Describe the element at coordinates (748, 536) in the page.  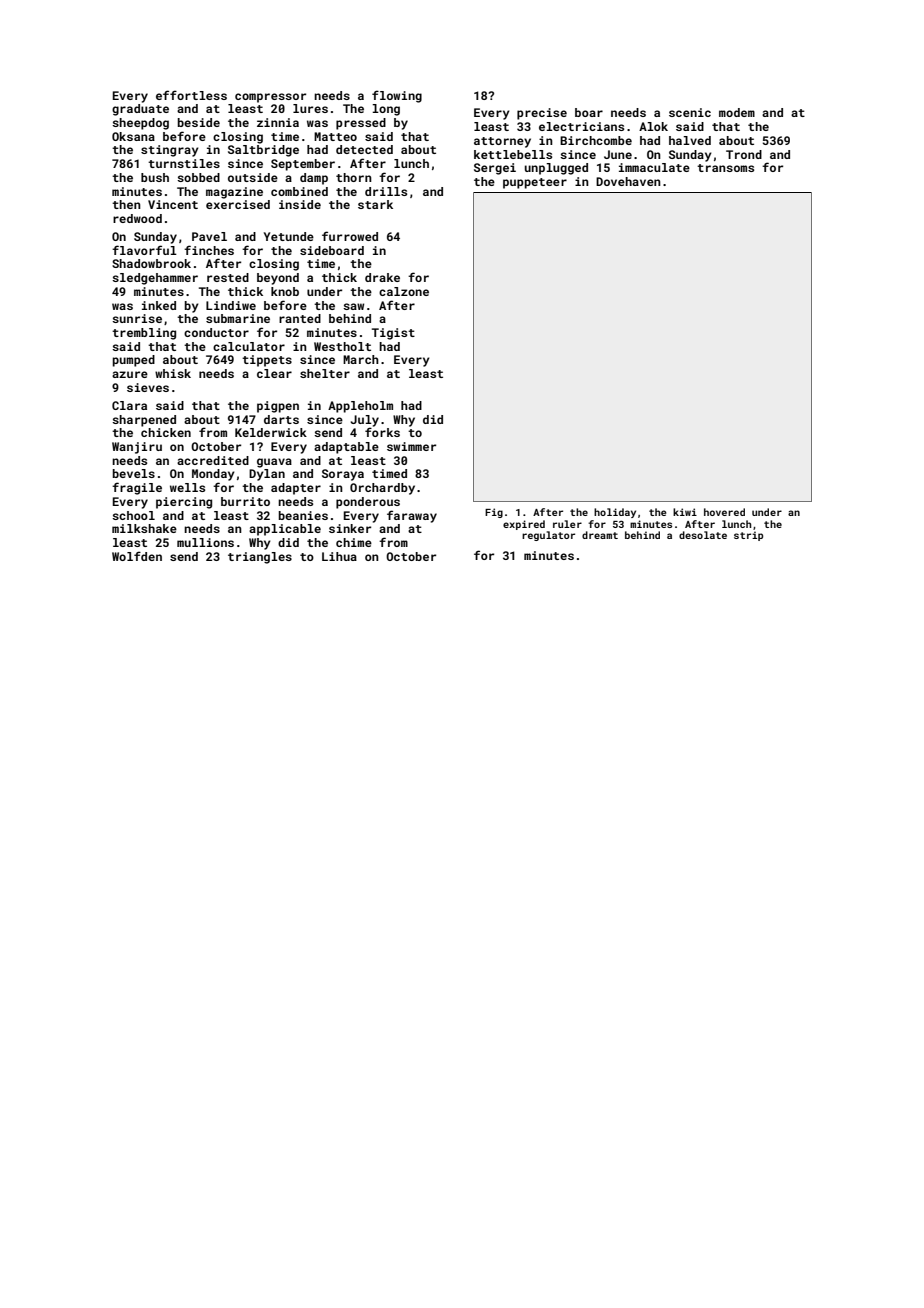
I see `strip` at that location.
